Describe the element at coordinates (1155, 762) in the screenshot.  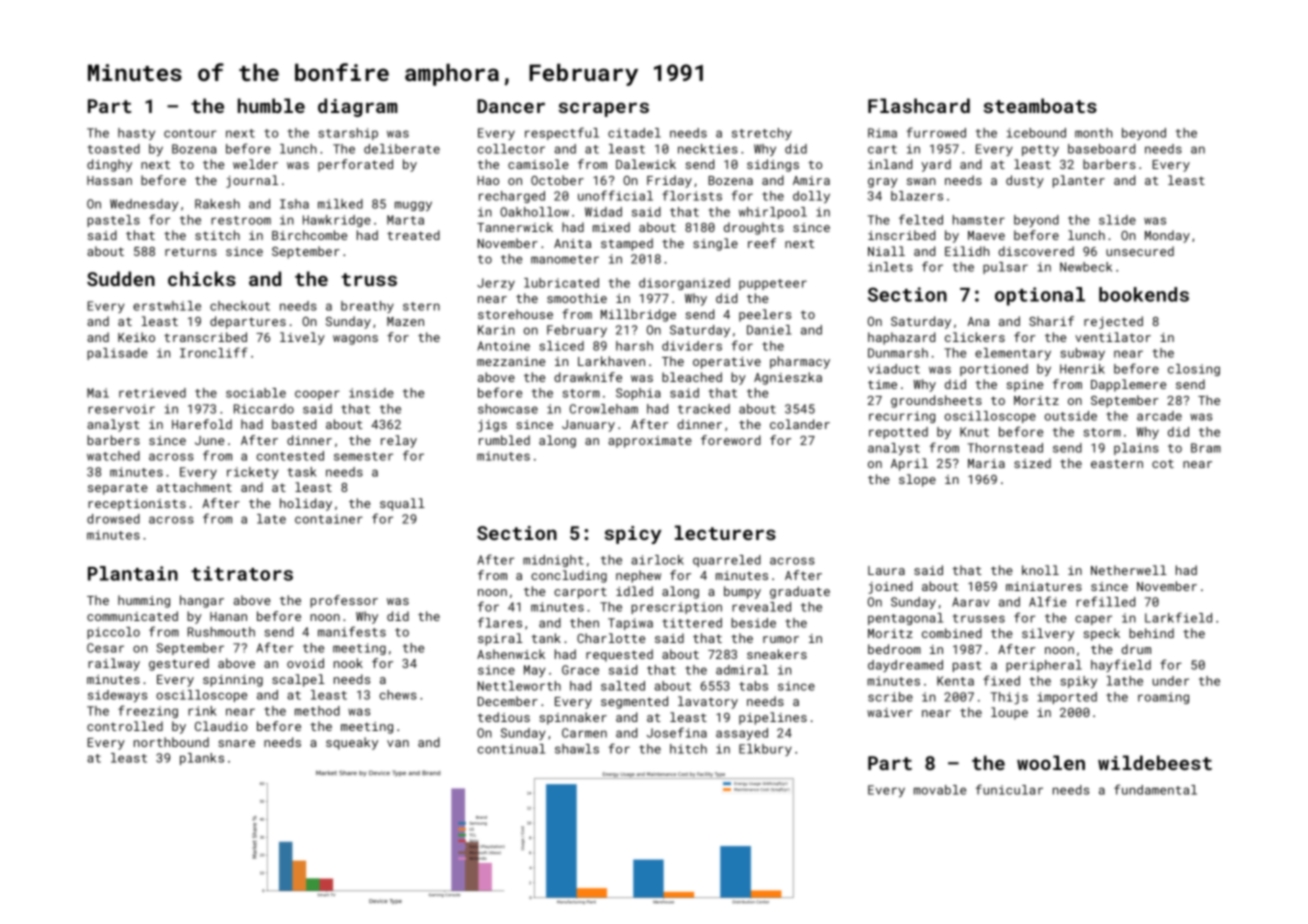
I see `wildebeest` at that location.
